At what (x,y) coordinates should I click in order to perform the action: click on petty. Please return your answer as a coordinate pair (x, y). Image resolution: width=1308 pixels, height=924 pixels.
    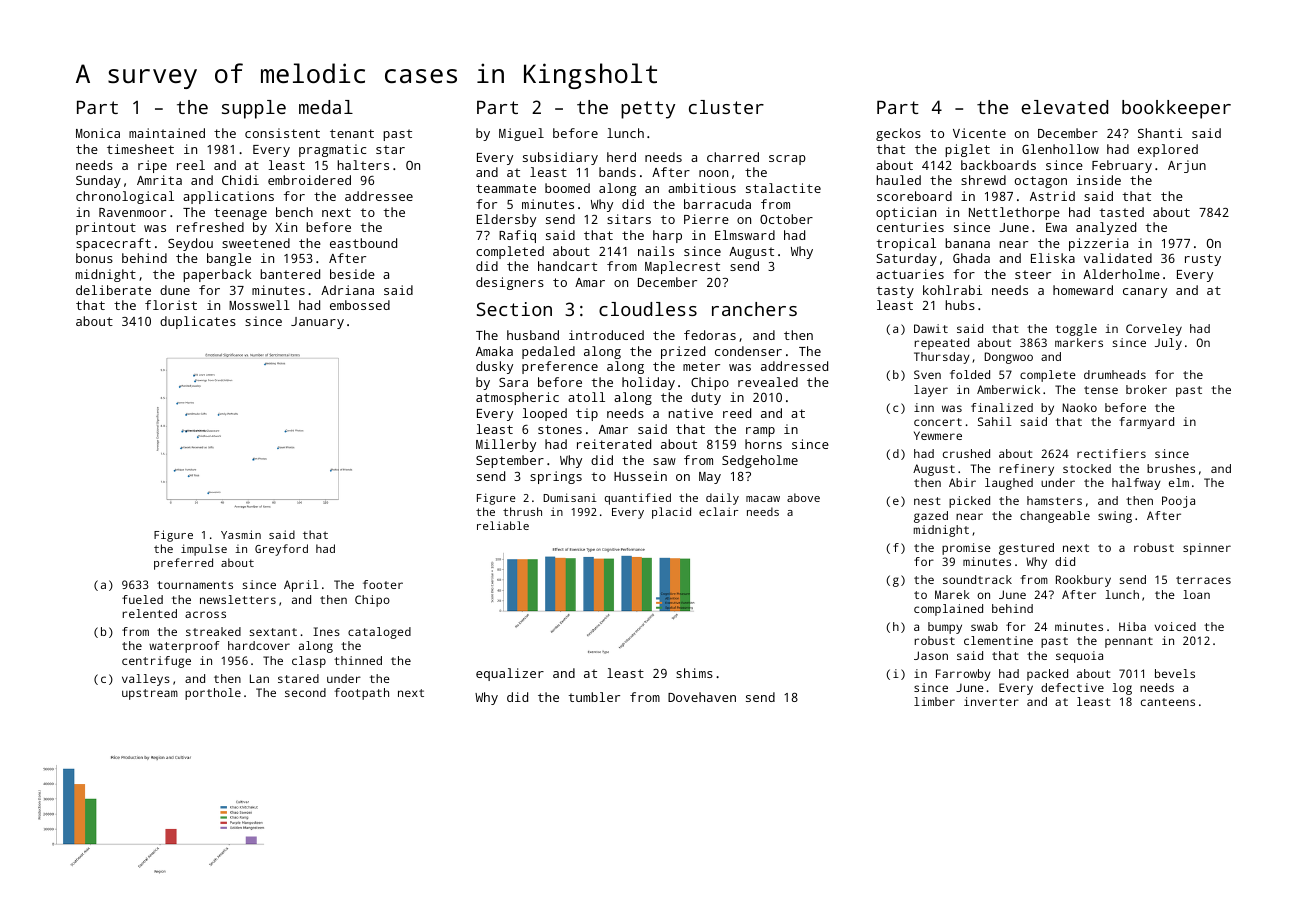
    Looking at the image, I should click on (648, 110).
